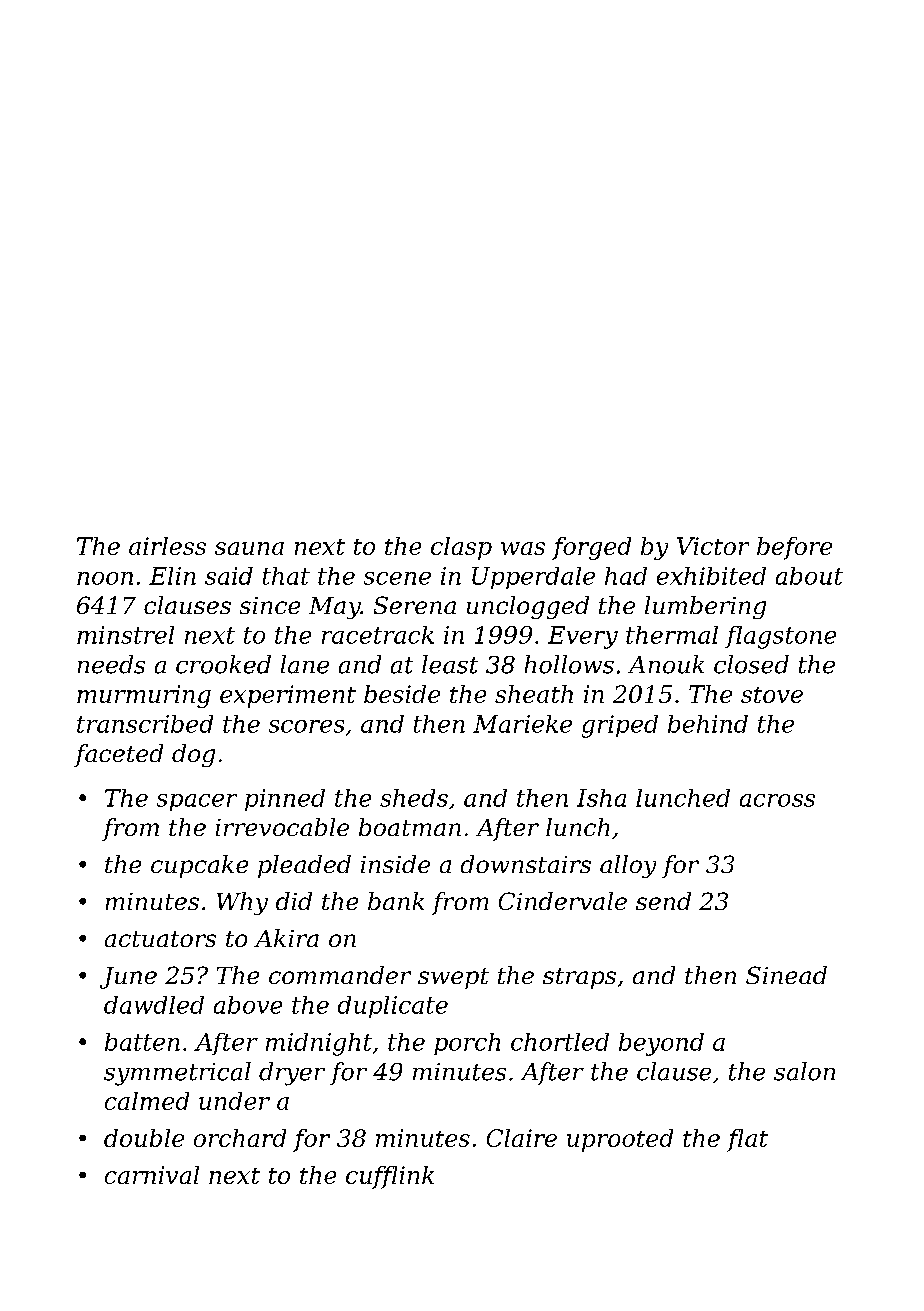 The height and width of the screenshot is (1311, 924). Describe the element at coordinates (197, 802) in the screenshot. I see `spacer` at that location.
